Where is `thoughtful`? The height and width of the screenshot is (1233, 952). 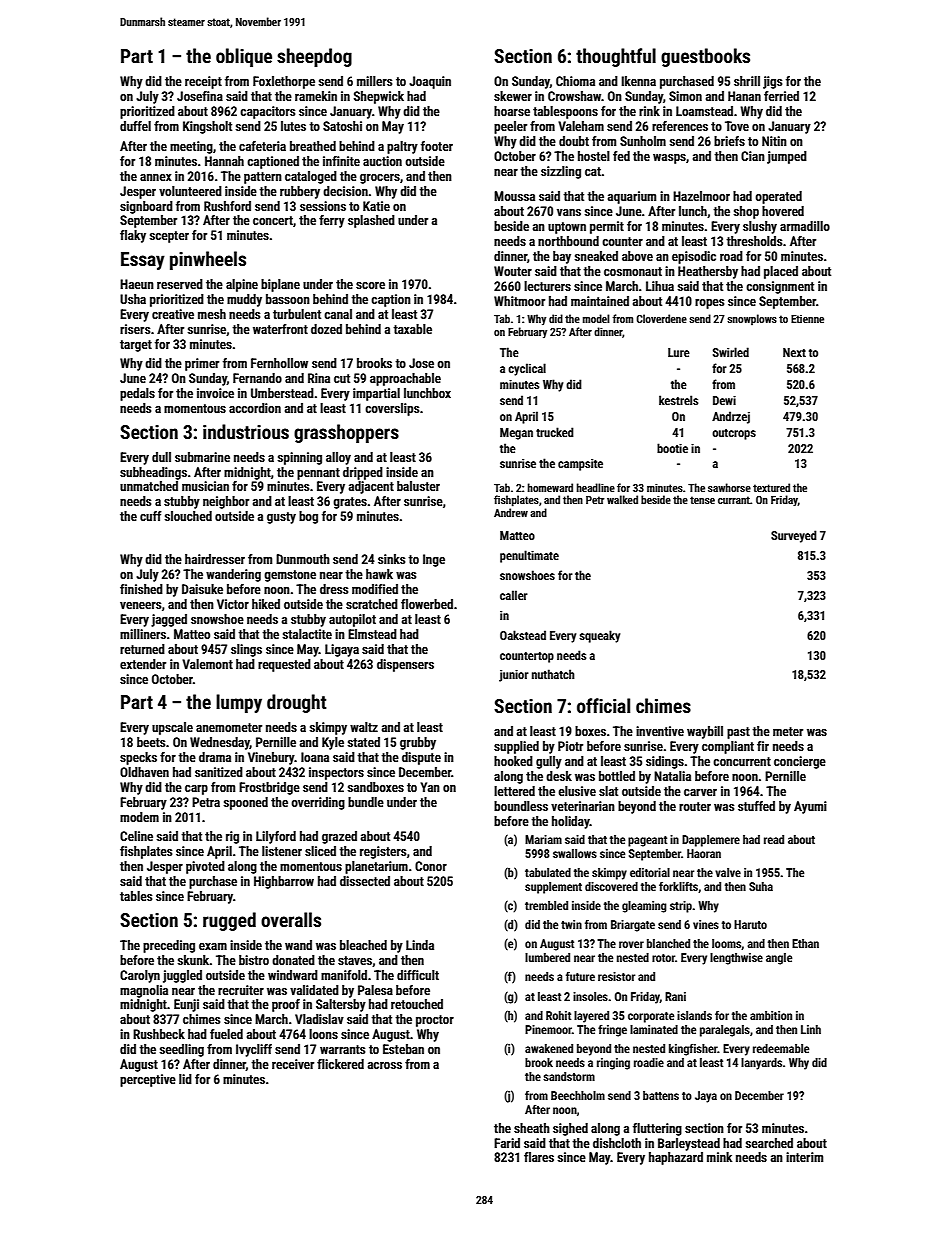
thoughtful is located at coordinates (616, 57).
